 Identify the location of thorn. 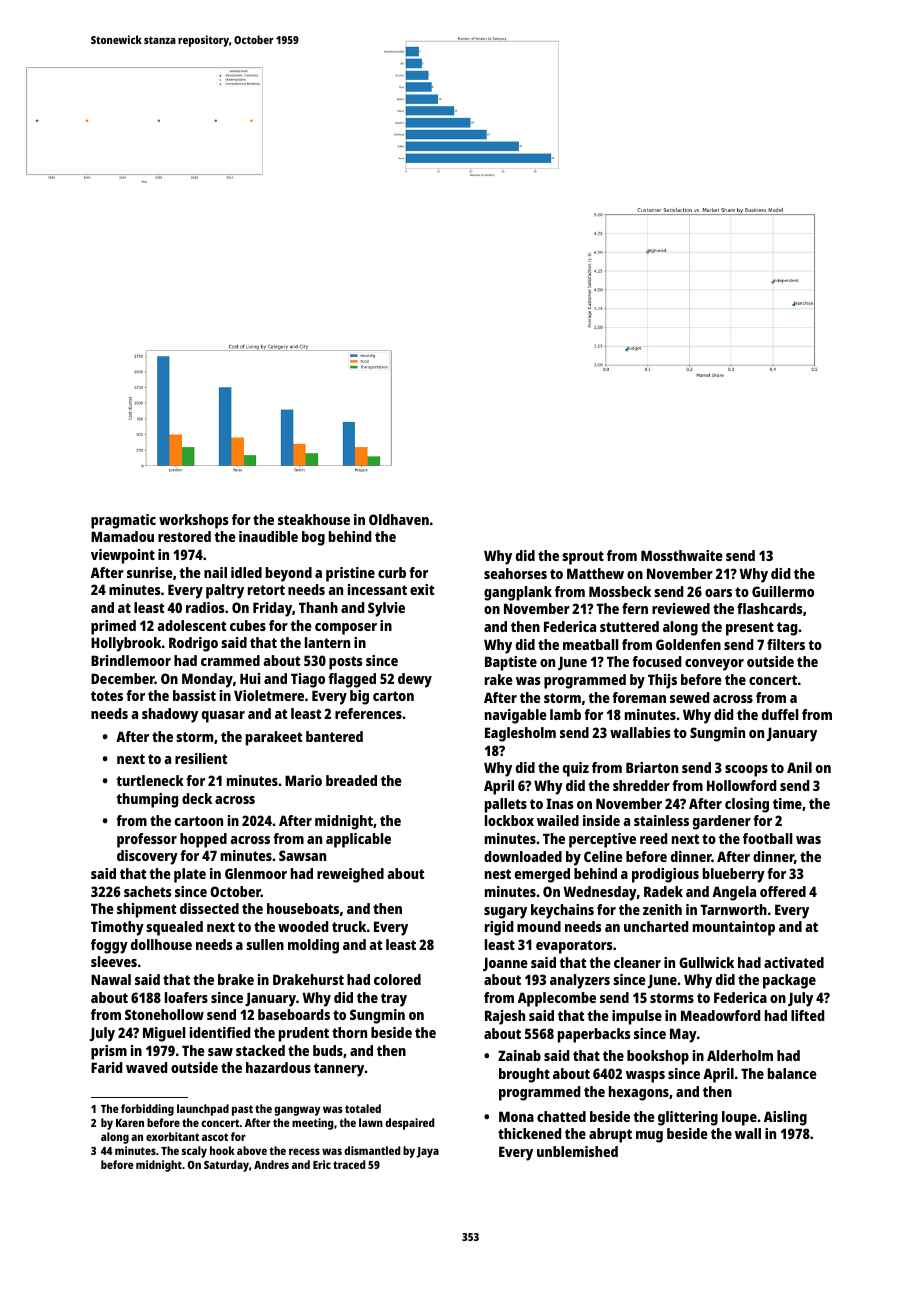
(349, 1032).
